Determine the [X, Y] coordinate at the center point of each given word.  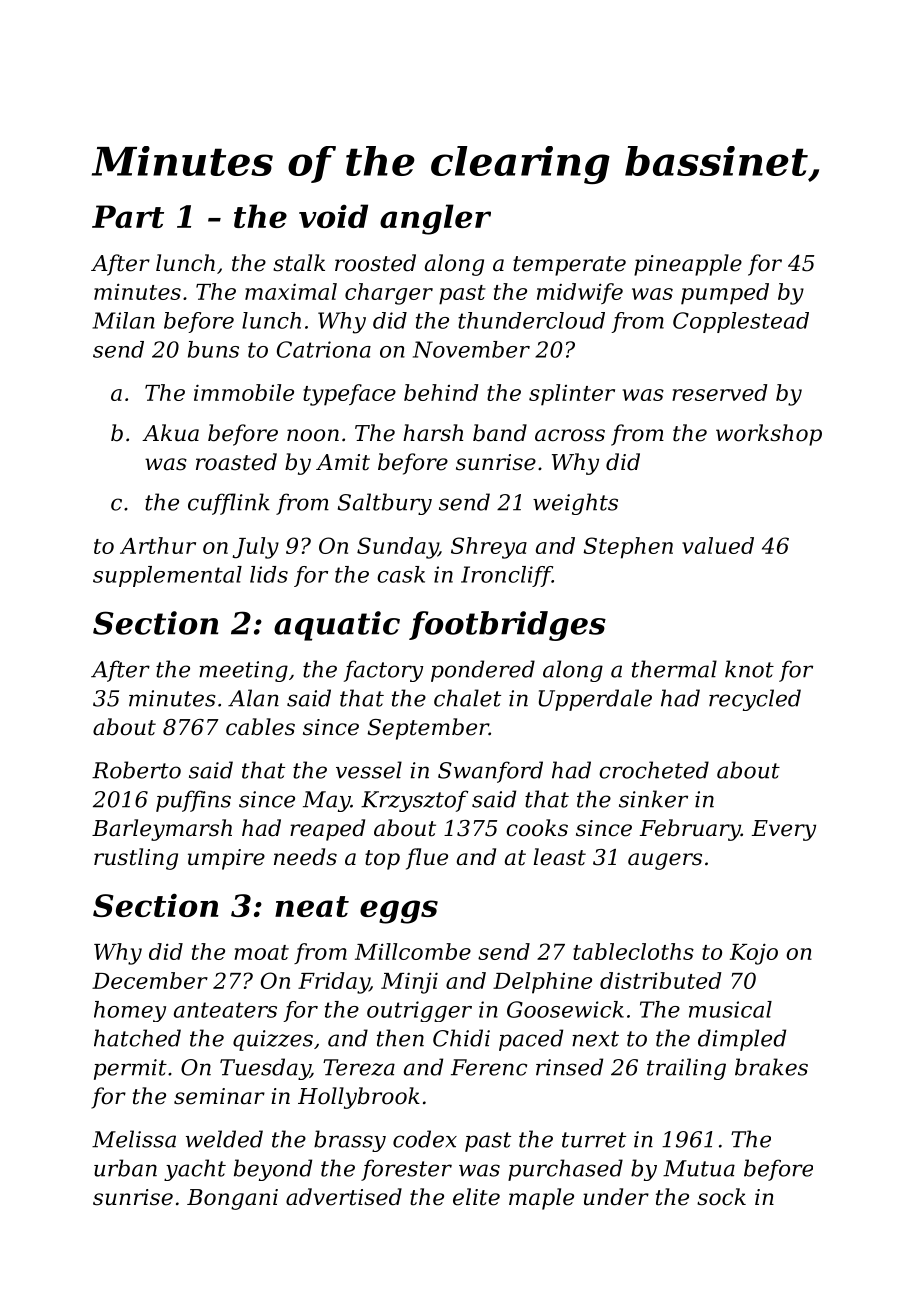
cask [401, 574]
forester [406, 1170]
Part [128, 216]
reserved [720, 392]
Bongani [232, 1199]
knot [749, 669]
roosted [375, 263]
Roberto [136, 770]
